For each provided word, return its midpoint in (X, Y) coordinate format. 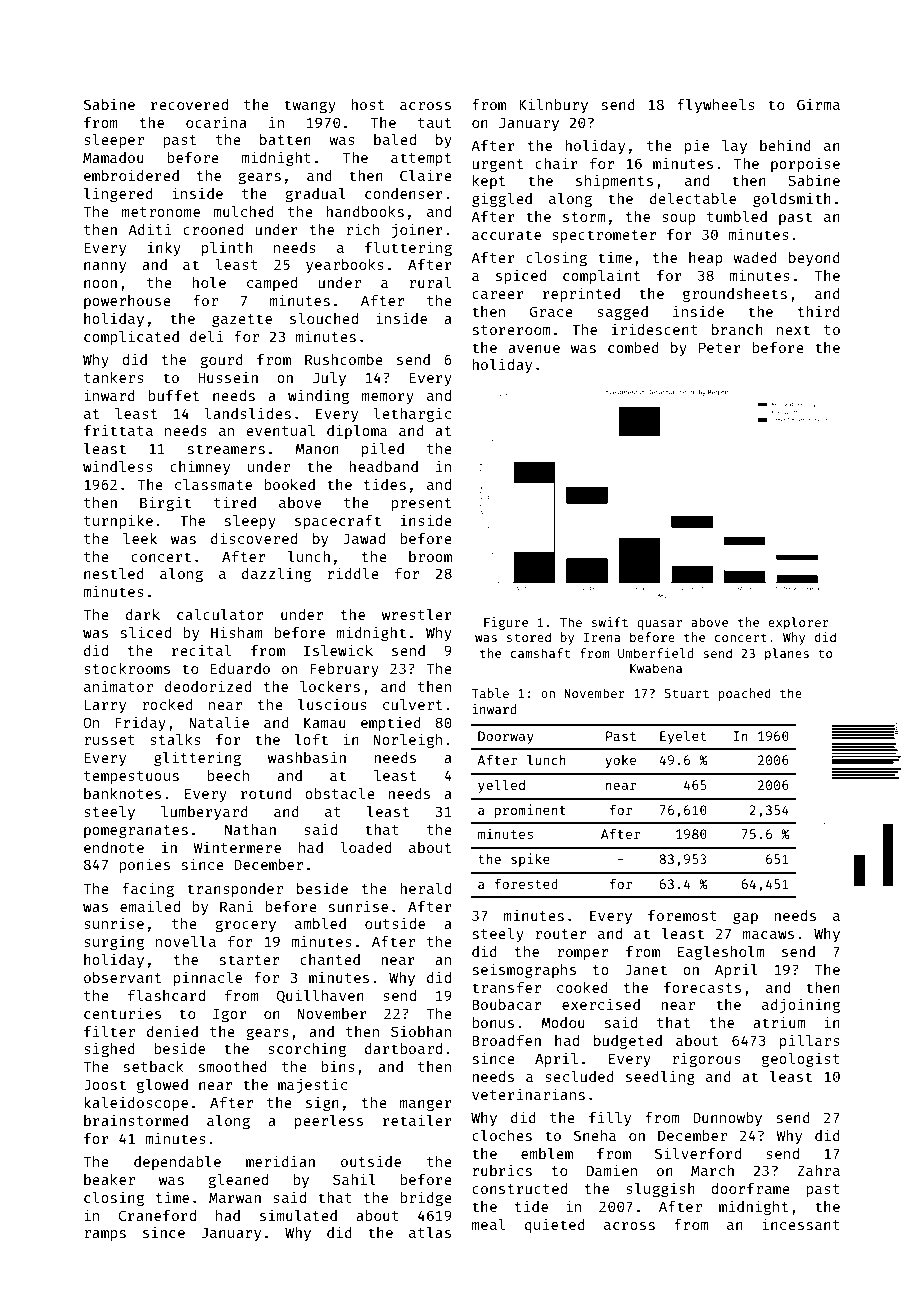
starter (249, 960)
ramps (105, 1235)
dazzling (276, 574)
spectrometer (604, 236)
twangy (310, 106)
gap (745, 918)
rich (362, 229)
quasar (659, 625)
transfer (506, 987)
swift (610, 622)
